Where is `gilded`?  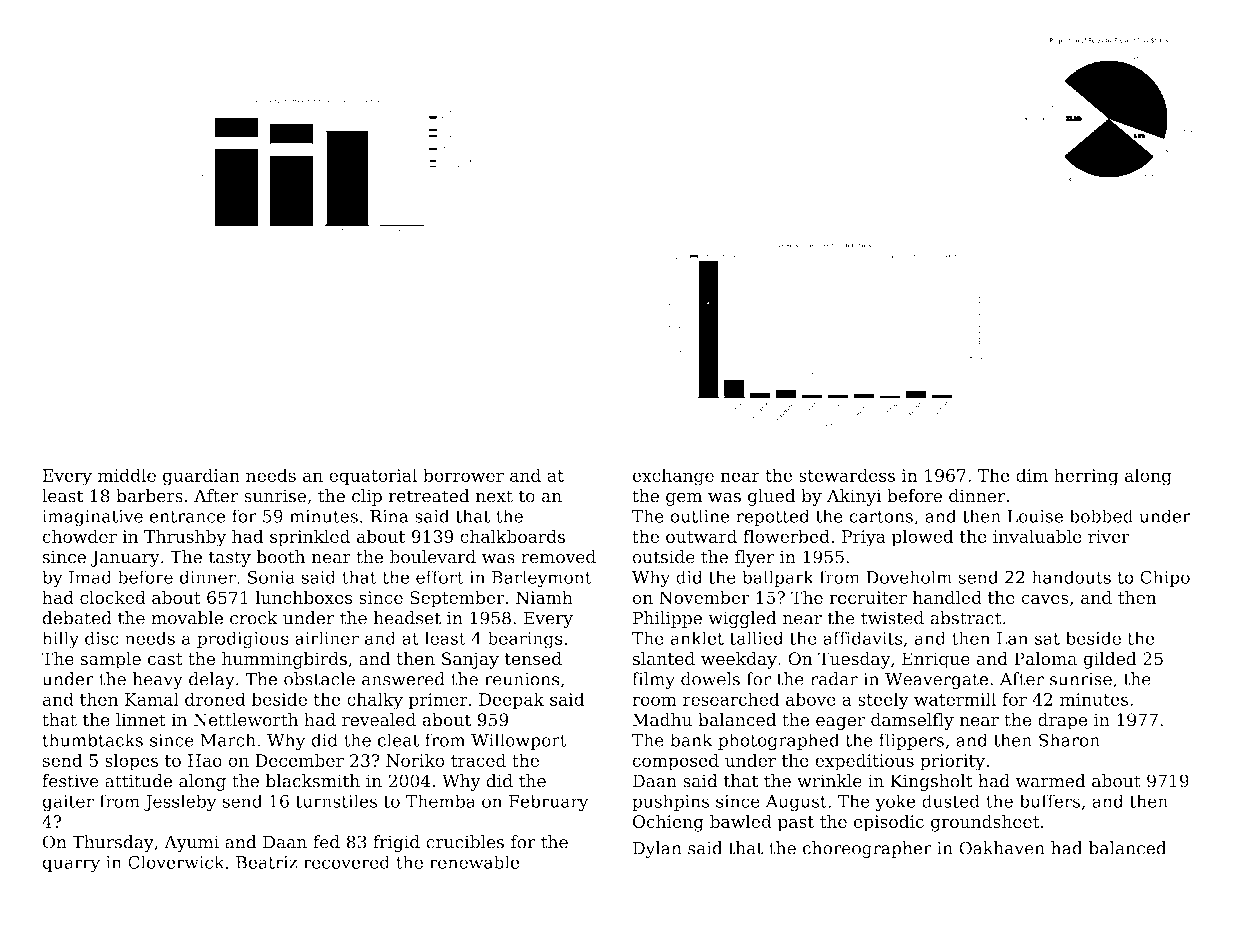
gilded is located at coordinates (1110, 660).
